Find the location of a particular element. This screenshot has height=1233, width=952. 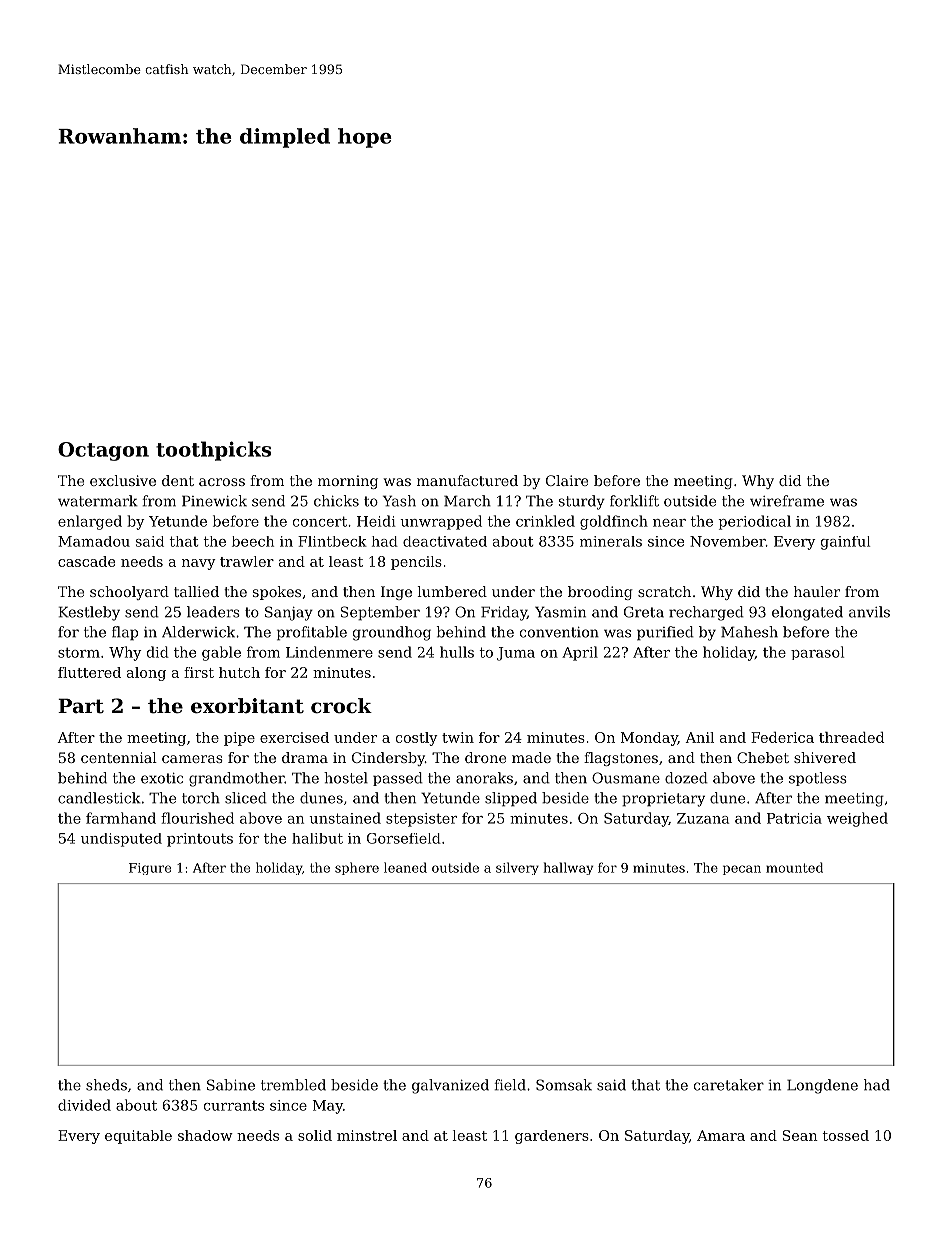

dozed is located at coordinates (686, 778).
